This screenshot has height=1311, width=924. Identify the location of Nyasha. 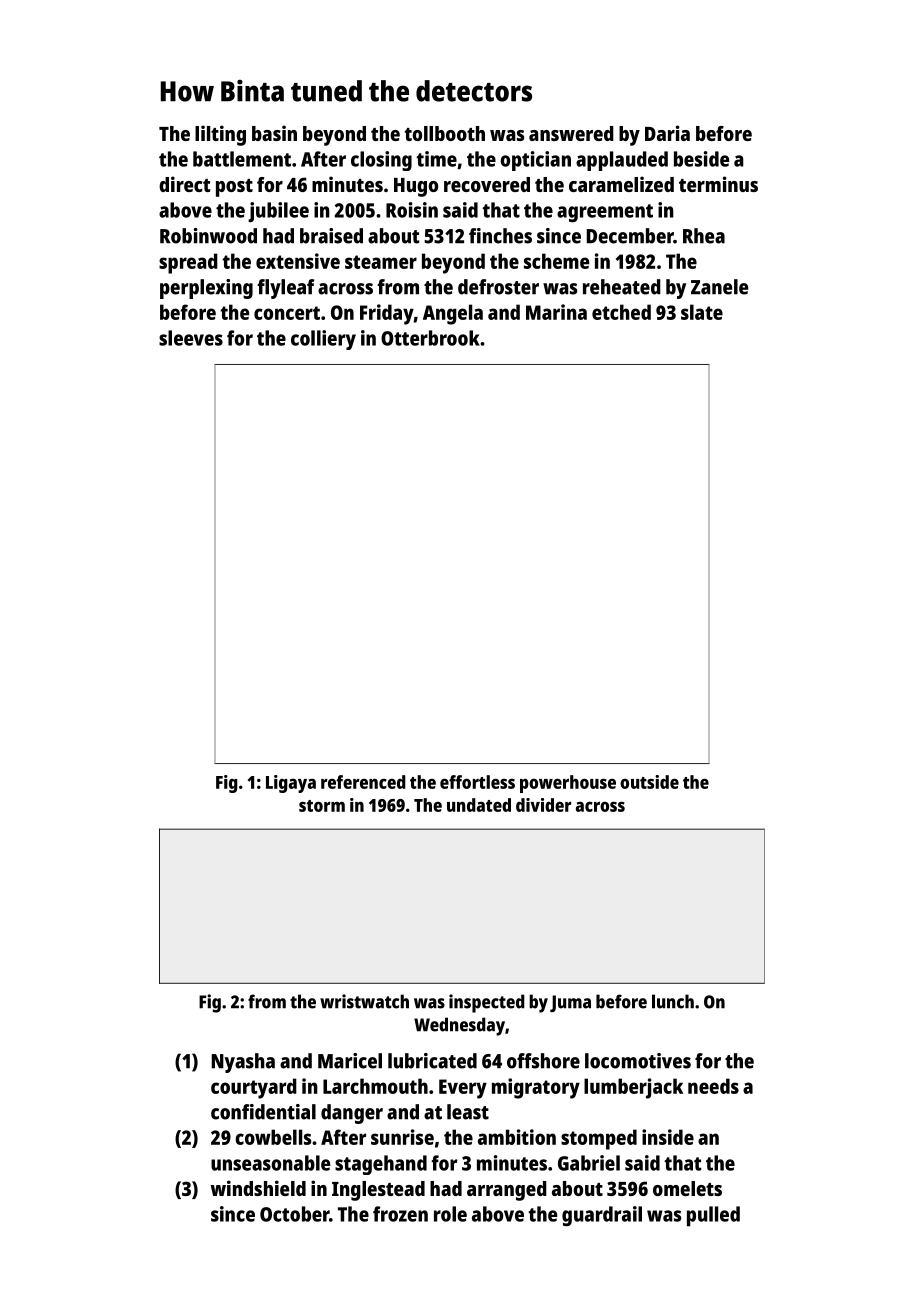
(243, 1063).
